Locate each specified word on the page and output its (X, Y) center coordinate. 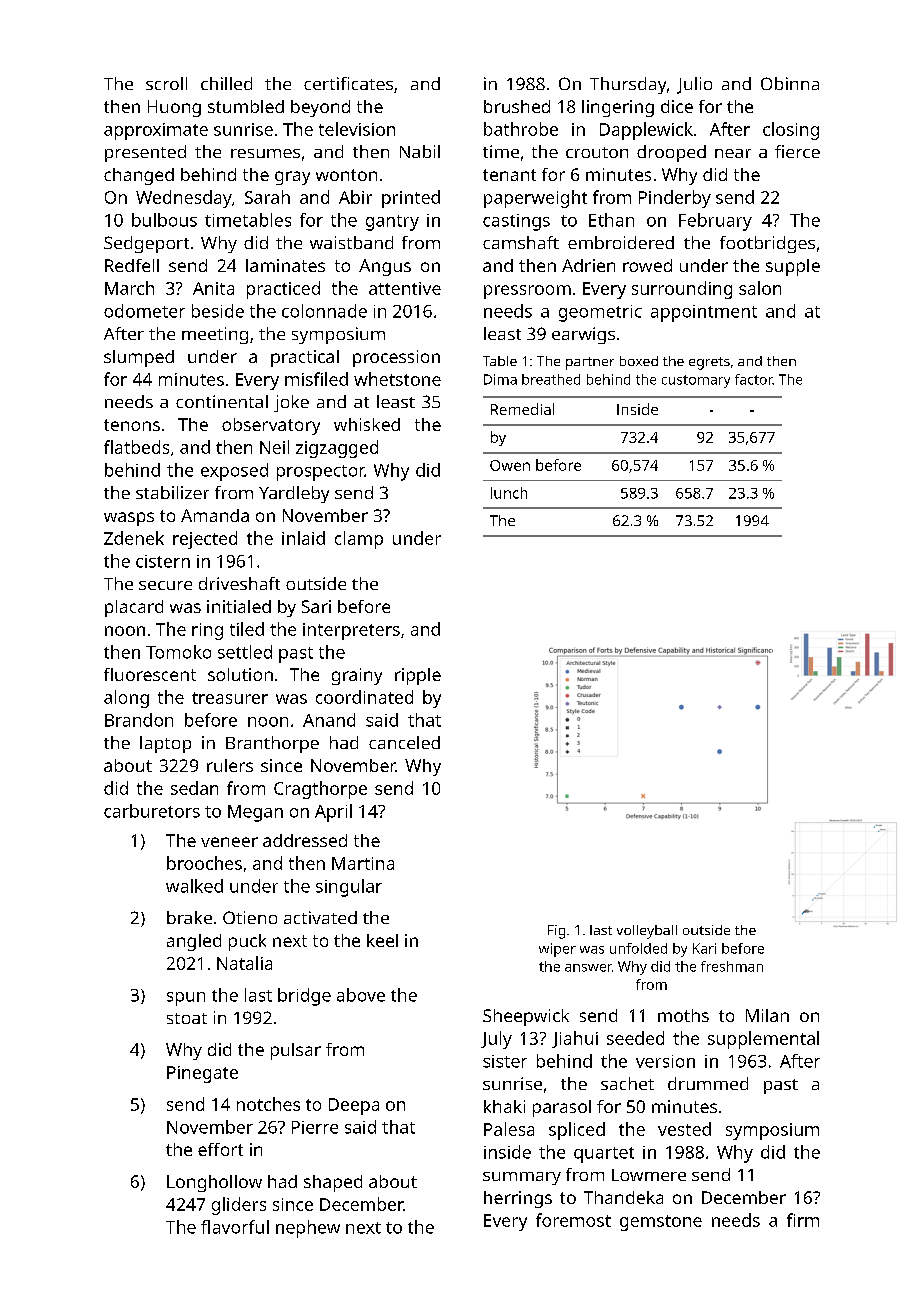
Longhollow (214, 1183)
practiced (283, 290)
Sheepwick (526, 1017)
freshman (732, 966)
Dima (500, 379)
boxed (639, 361)
